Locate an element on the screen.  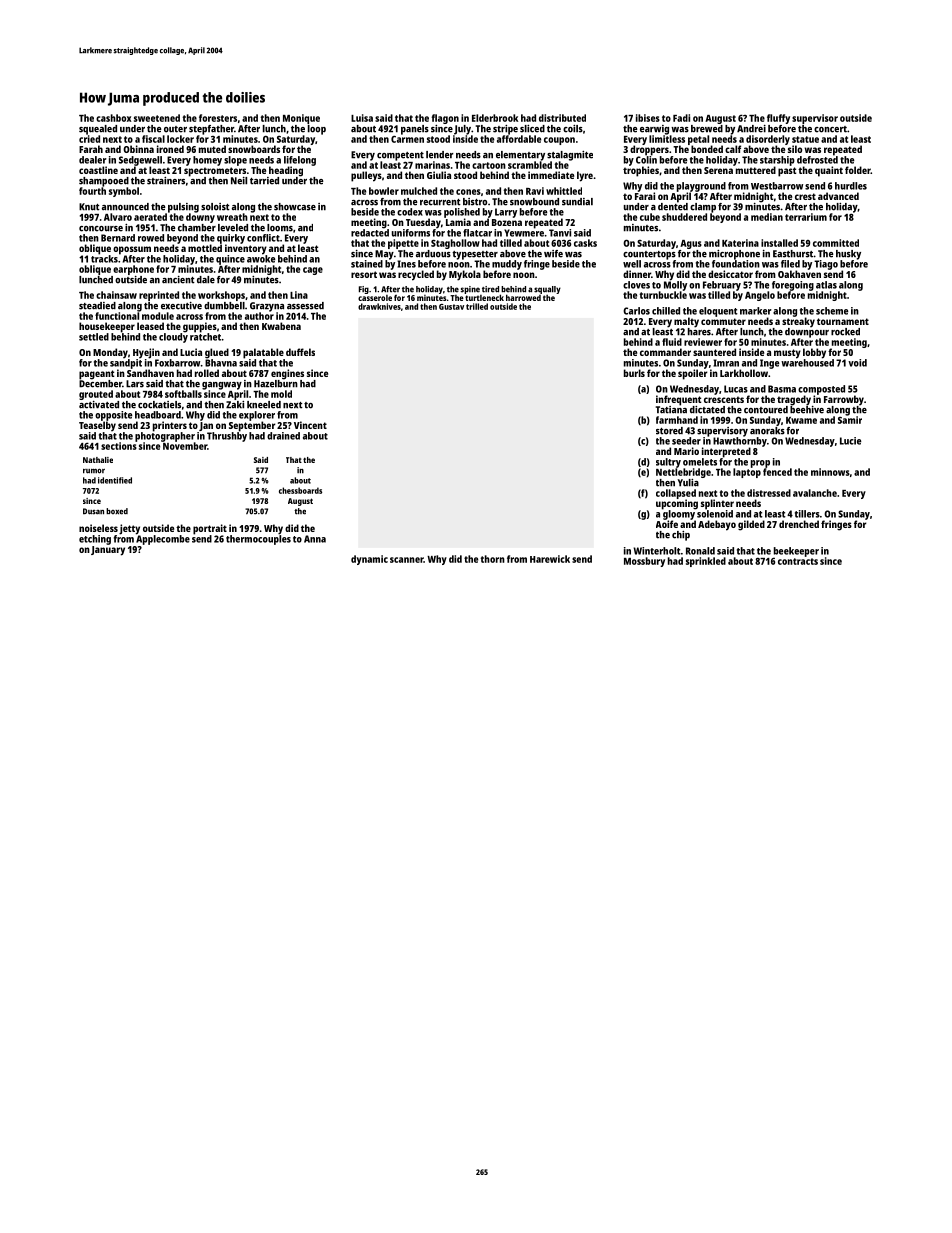
sultry is located at coordinates (668, 463).
